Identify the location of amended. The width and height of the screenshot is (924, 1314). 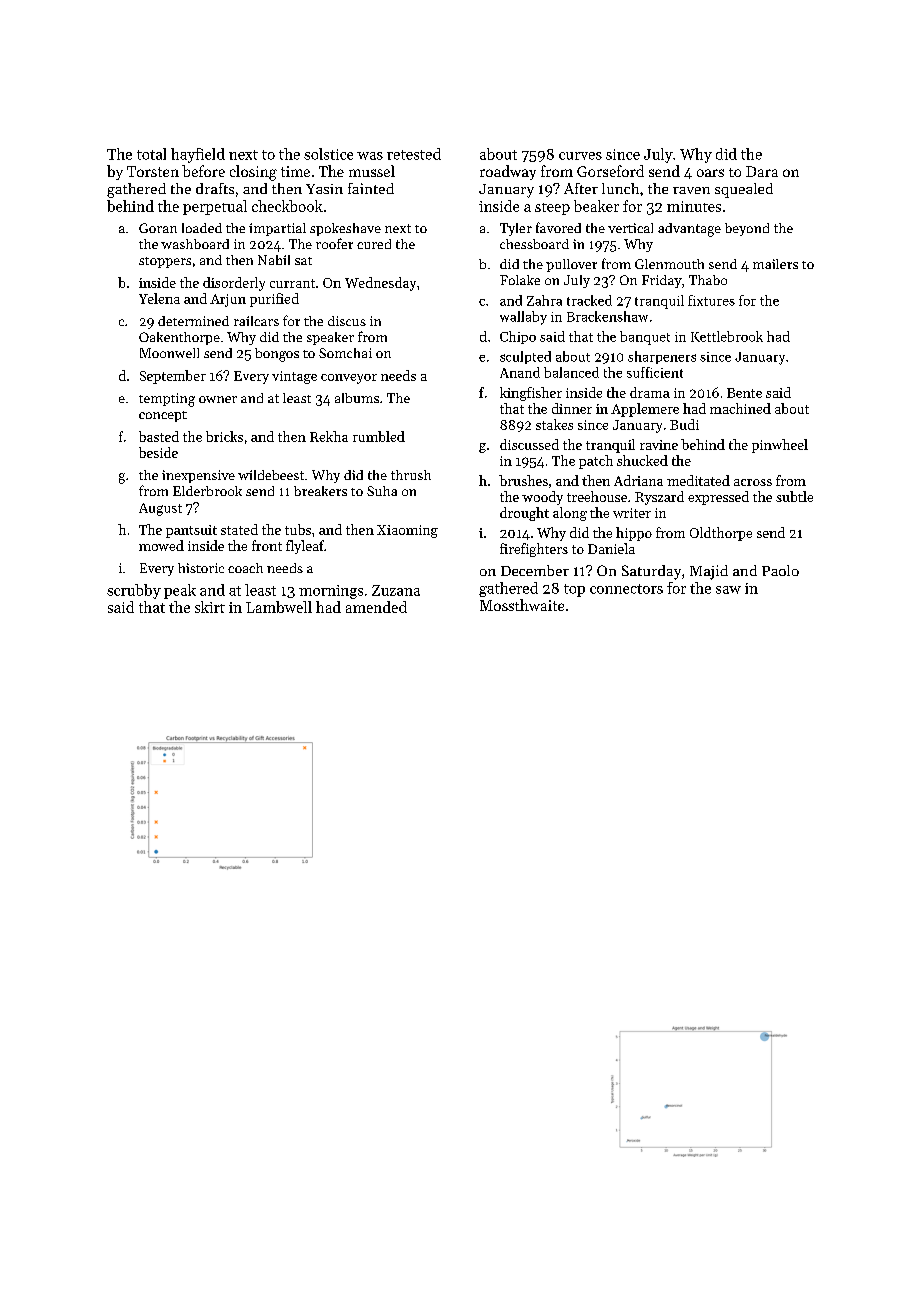
(376, 607).
